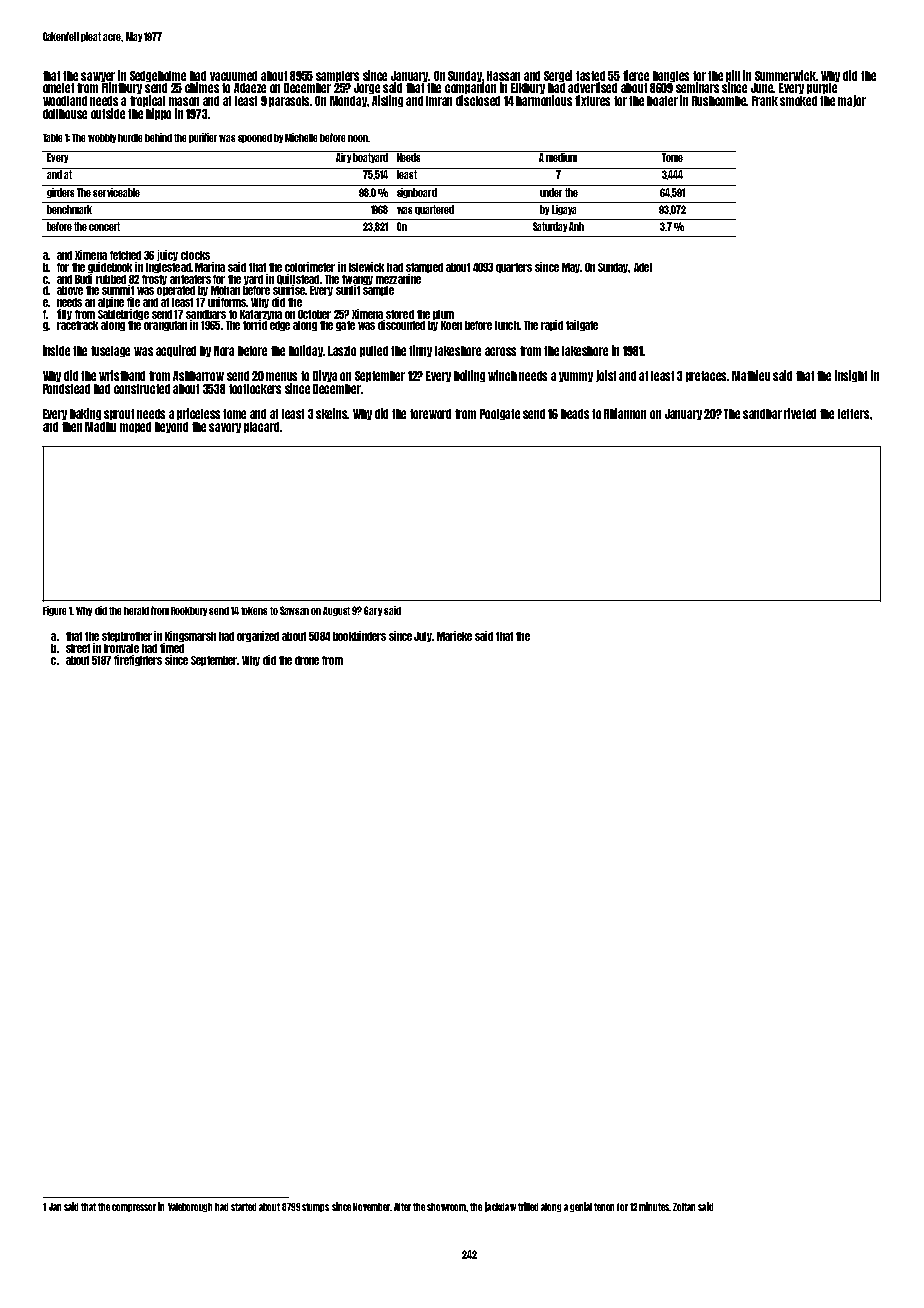  Describe the element at coordinates (233, 76) in the page. I see `vacuumed` at that location.
